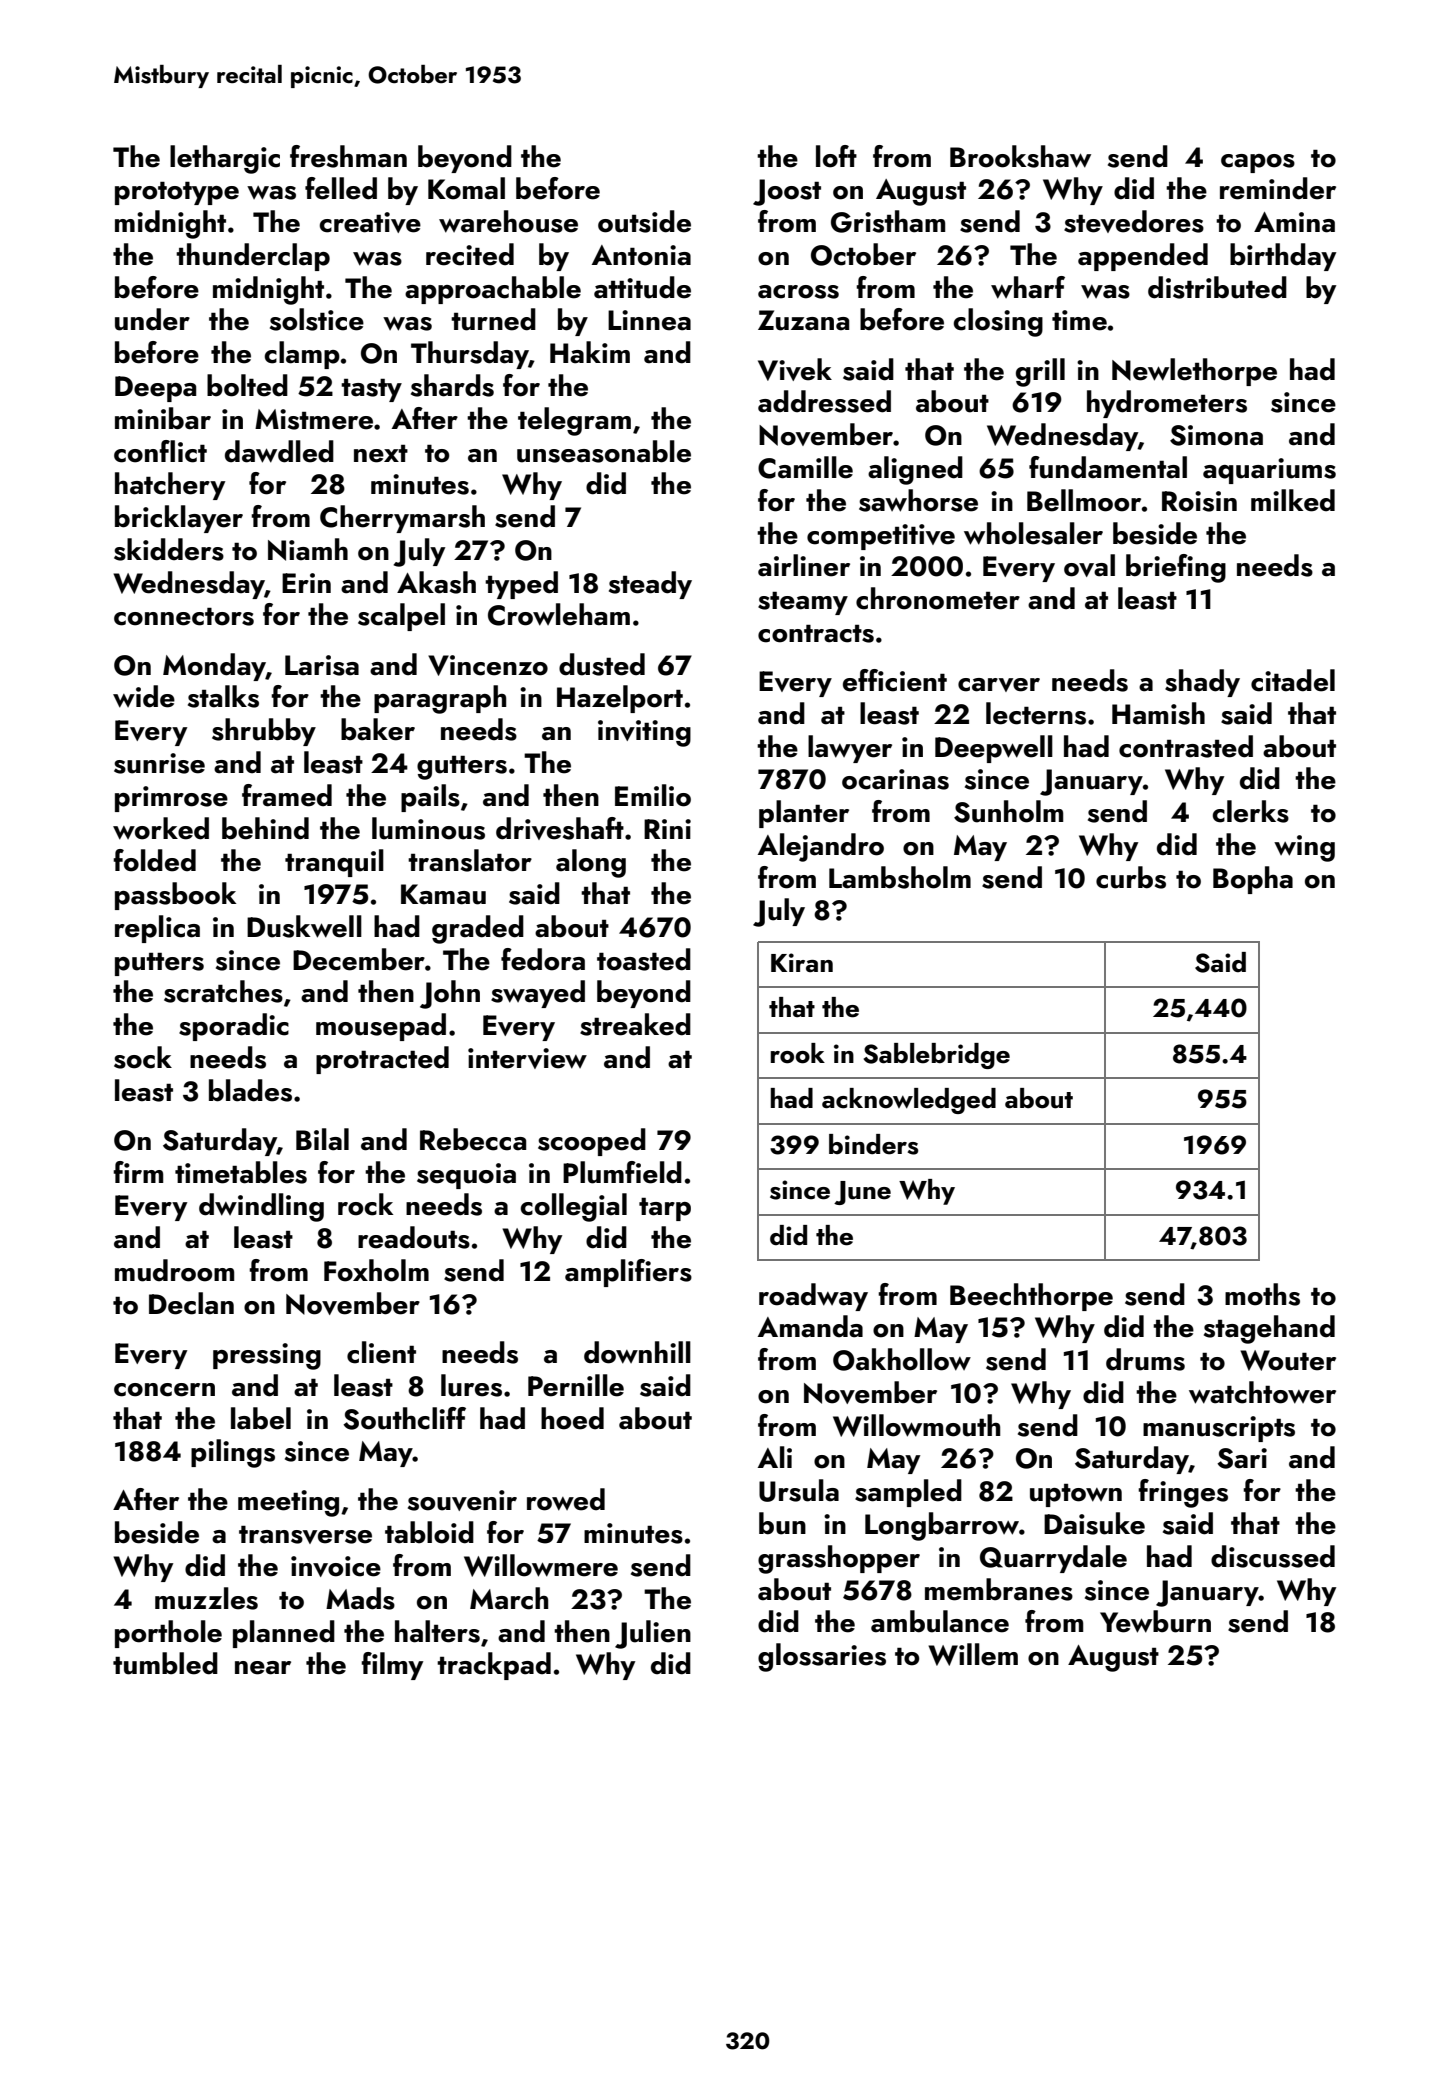 The width and height of the screenshot is (1450, 2100). I want to click on telegram, so click(574, 421).
